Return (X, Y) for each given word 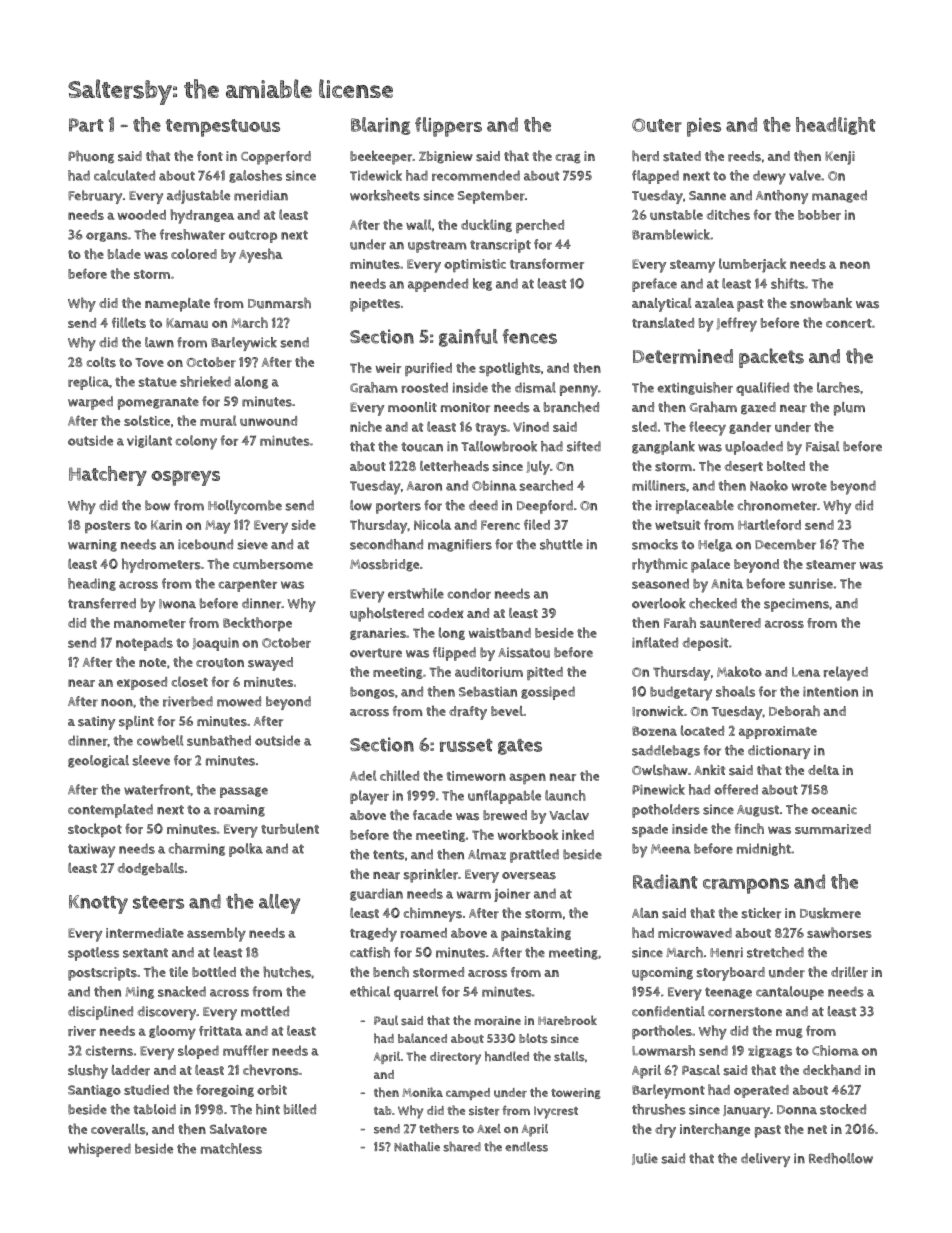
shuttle (561, 544)
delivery (765, 1160)
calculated (124, 175)
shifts (788, 283)
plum (849, 409)
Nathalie (417, 1146)
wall (419, 224)
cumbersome (273, 564)
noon (117, 703)
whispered (99, 1150)
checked (713, 603)
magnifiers (460, 545)
